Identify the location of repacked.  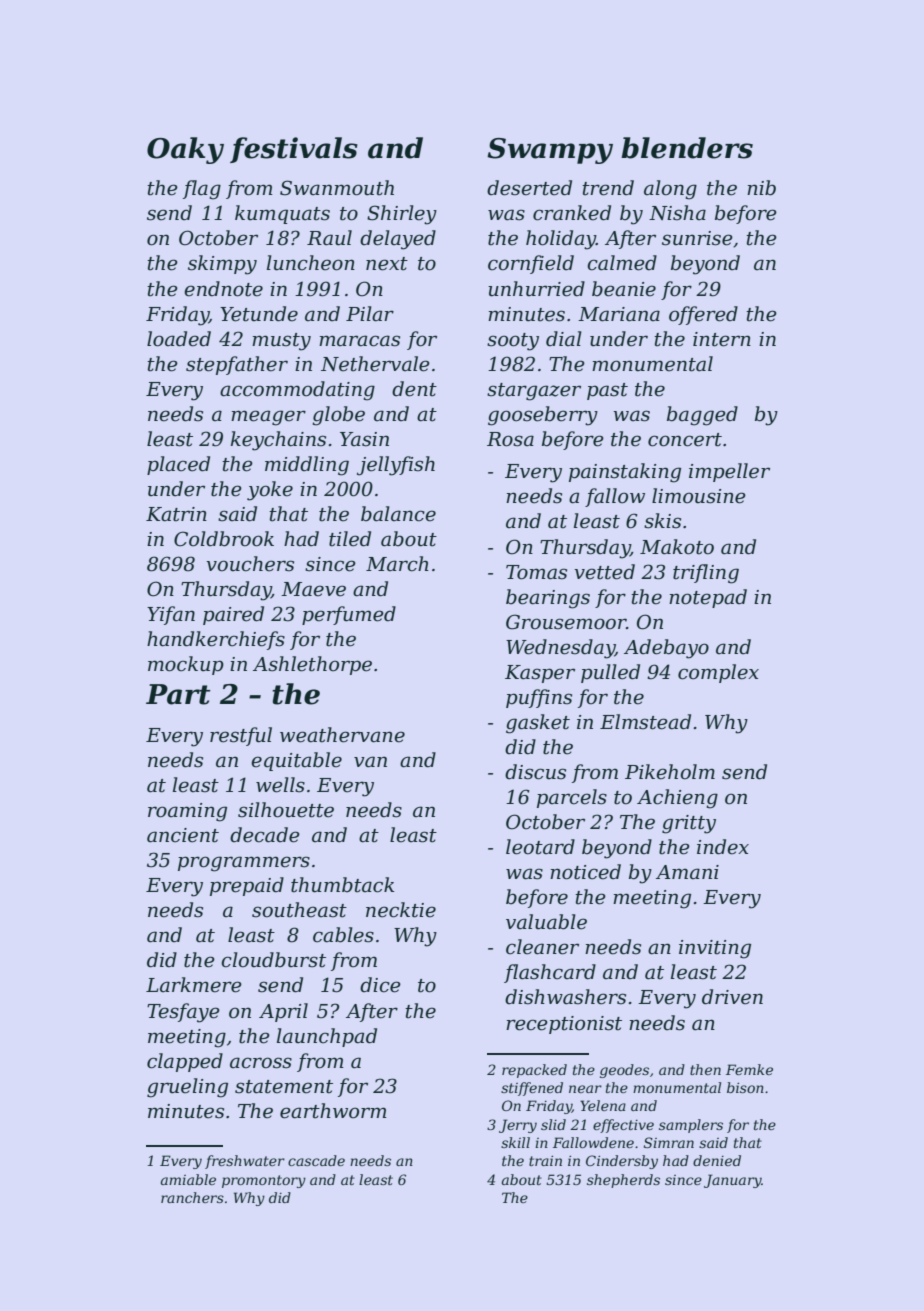
(534, 1071).
